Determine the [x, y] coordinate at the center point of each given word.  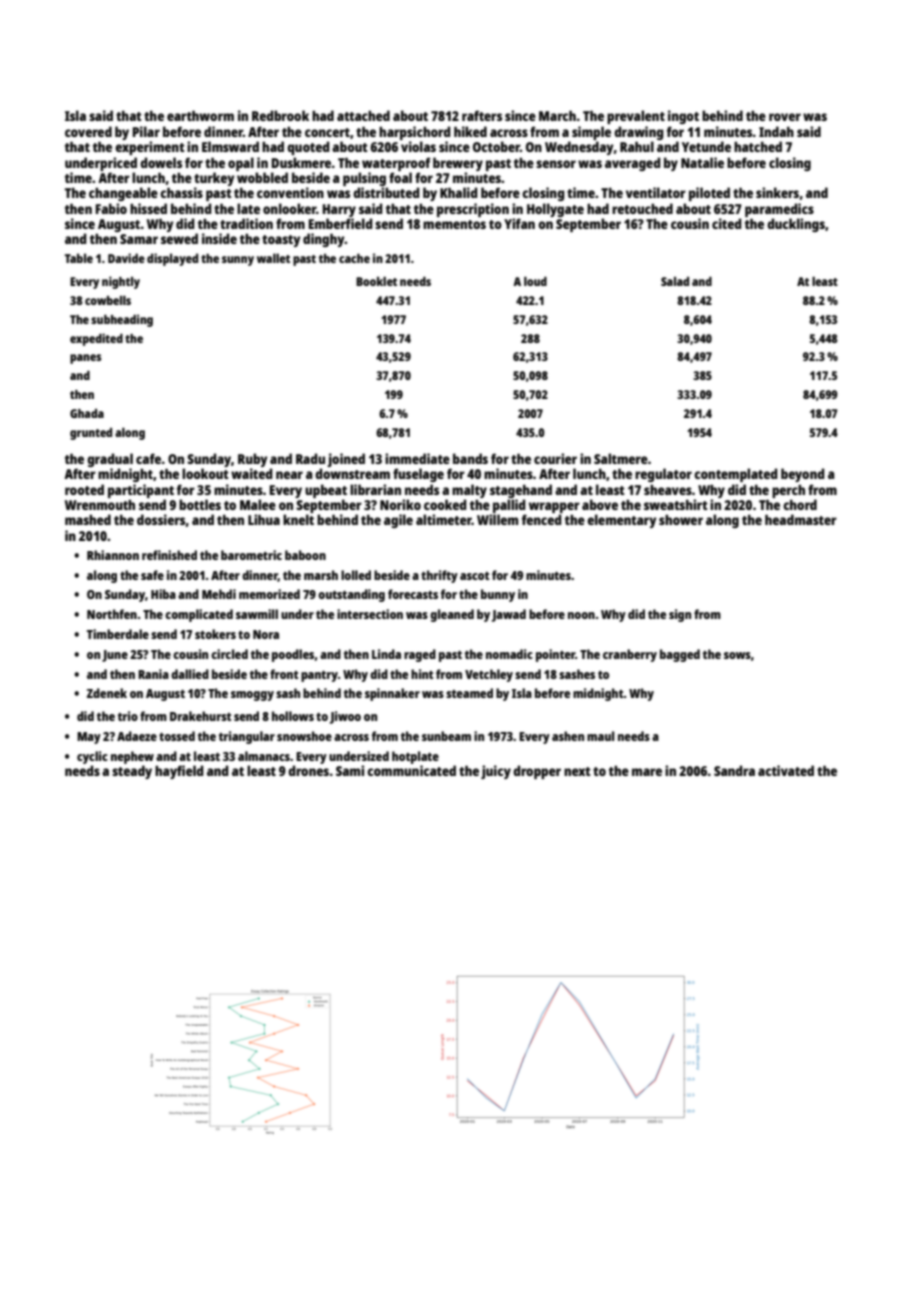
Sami [350, 770]
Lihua [264, 519]
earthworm [200, 116]
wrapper [554, 507]
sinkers [777, 192]
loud [535, 281]
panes [85, 359]
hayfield [179, 772]
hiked [470, 131]
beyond [802, 475]
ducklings [796, 225]
